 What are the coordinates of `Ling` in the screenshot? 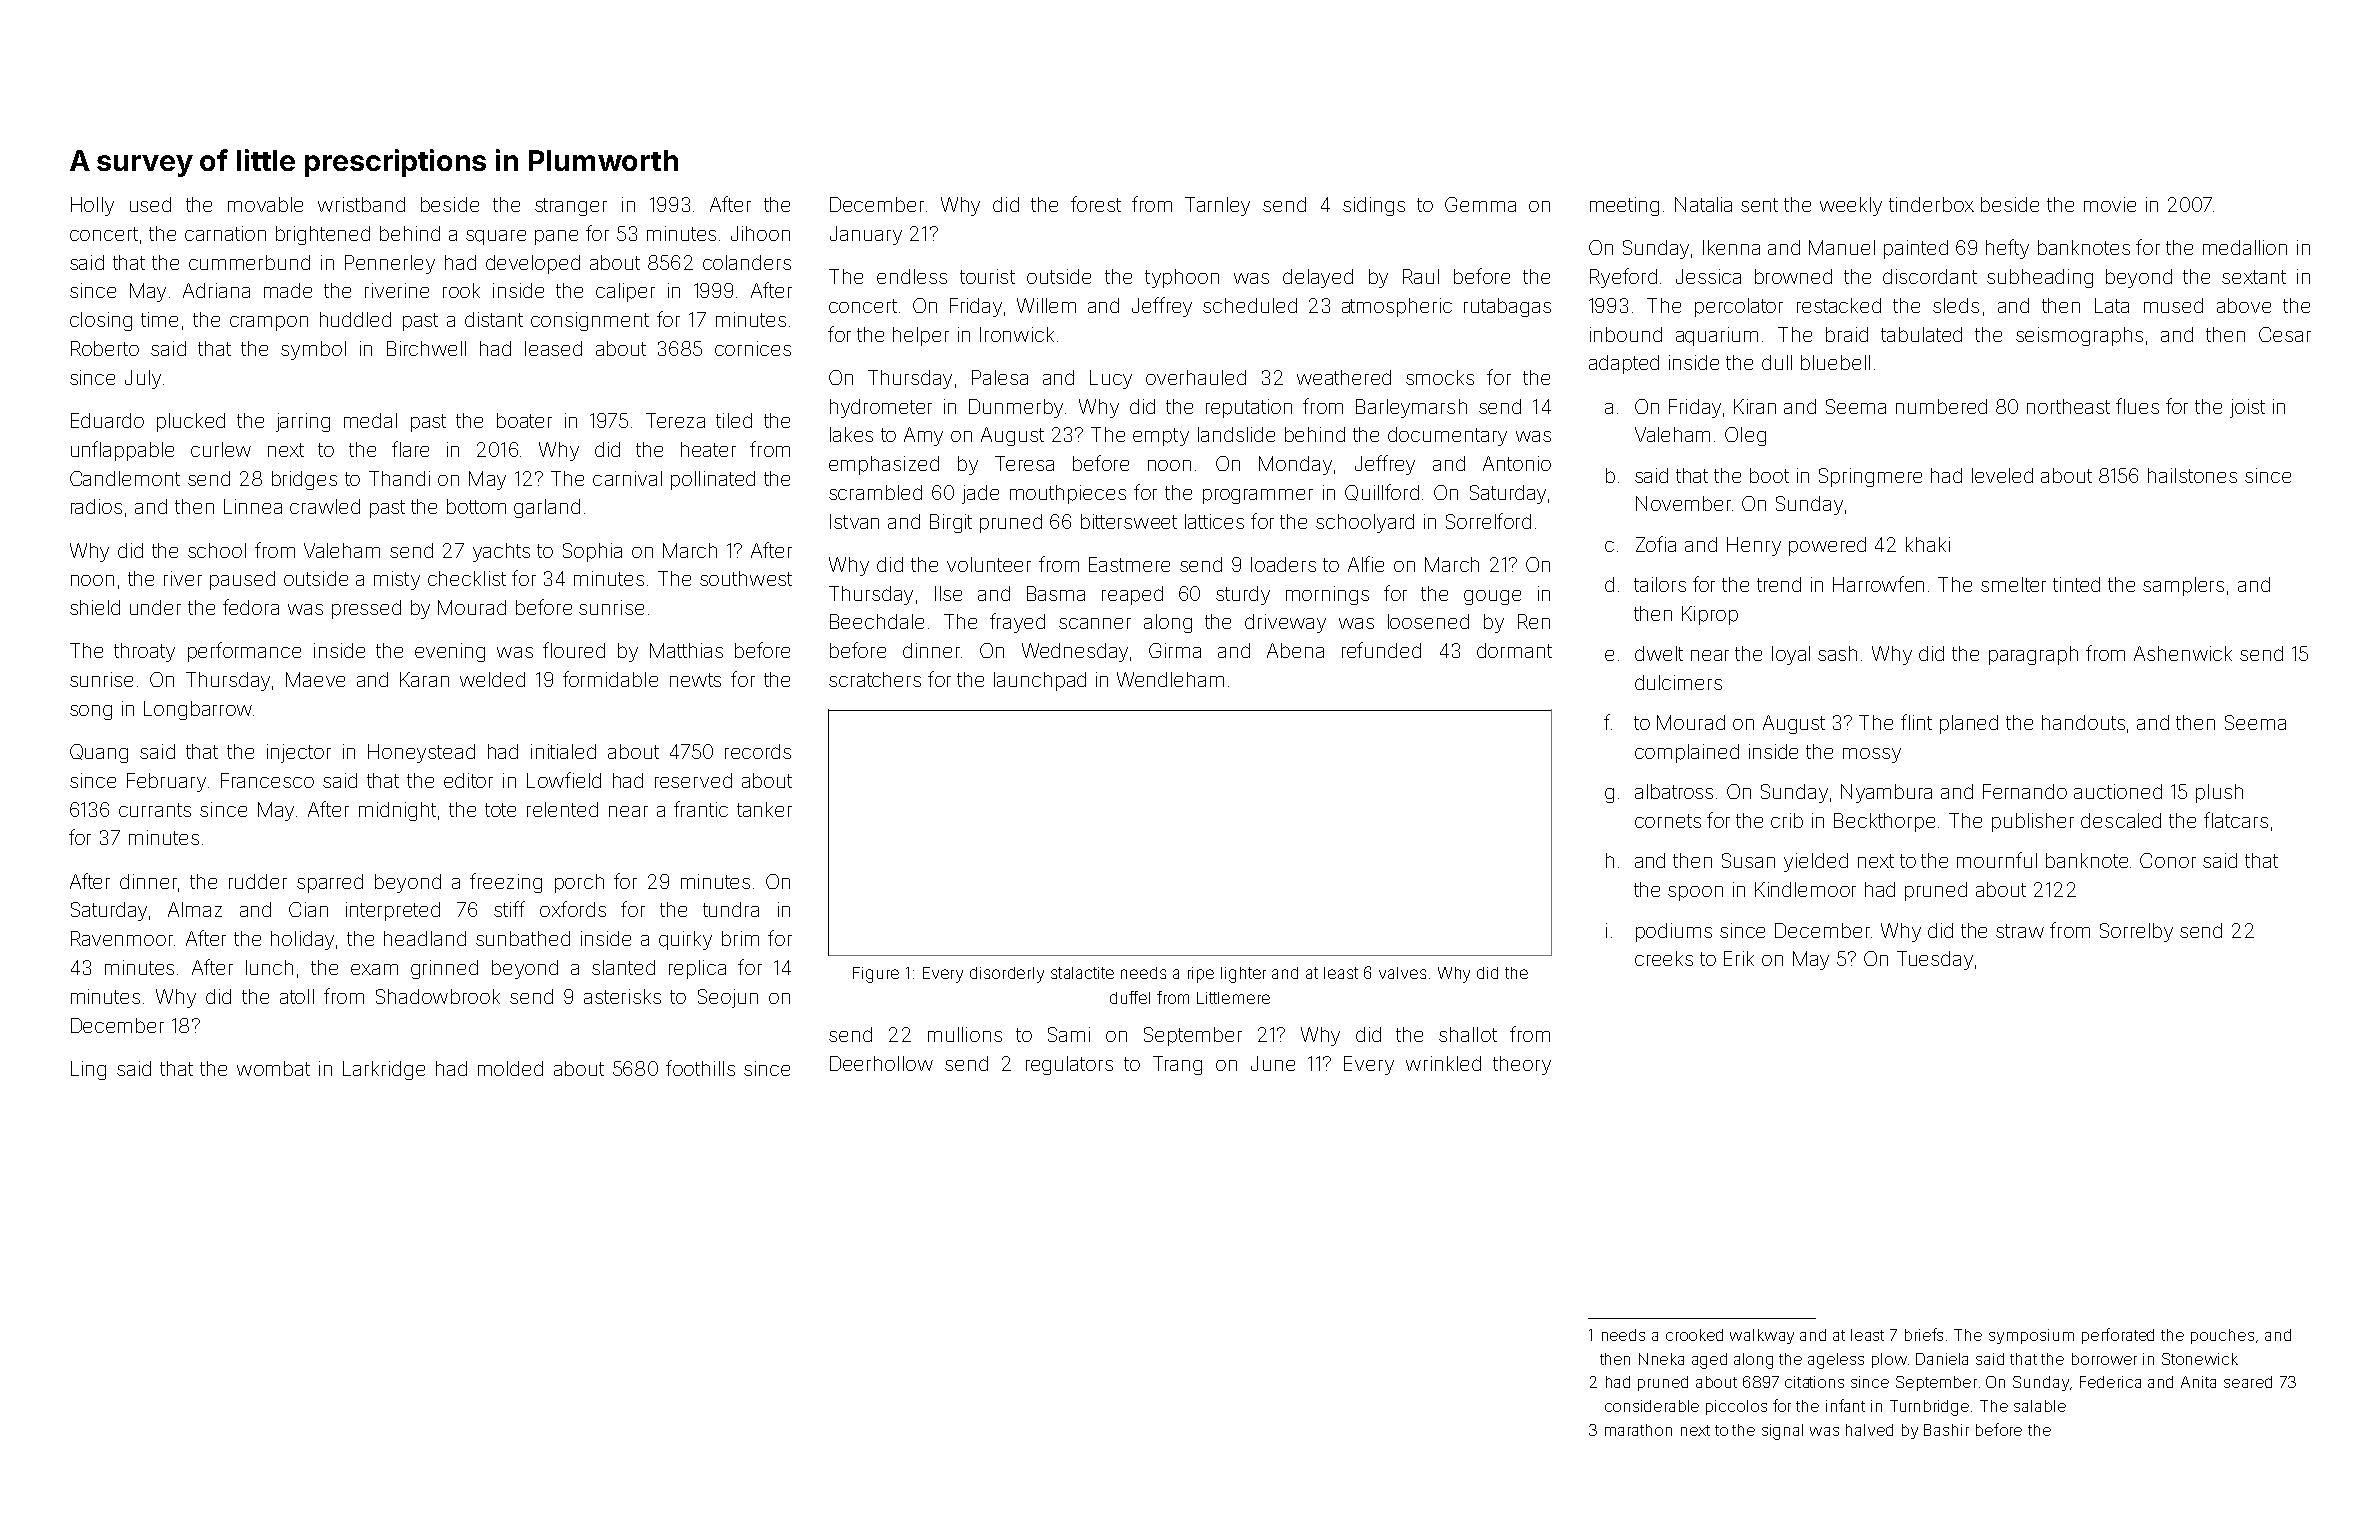 It's located at (88, 1070).
